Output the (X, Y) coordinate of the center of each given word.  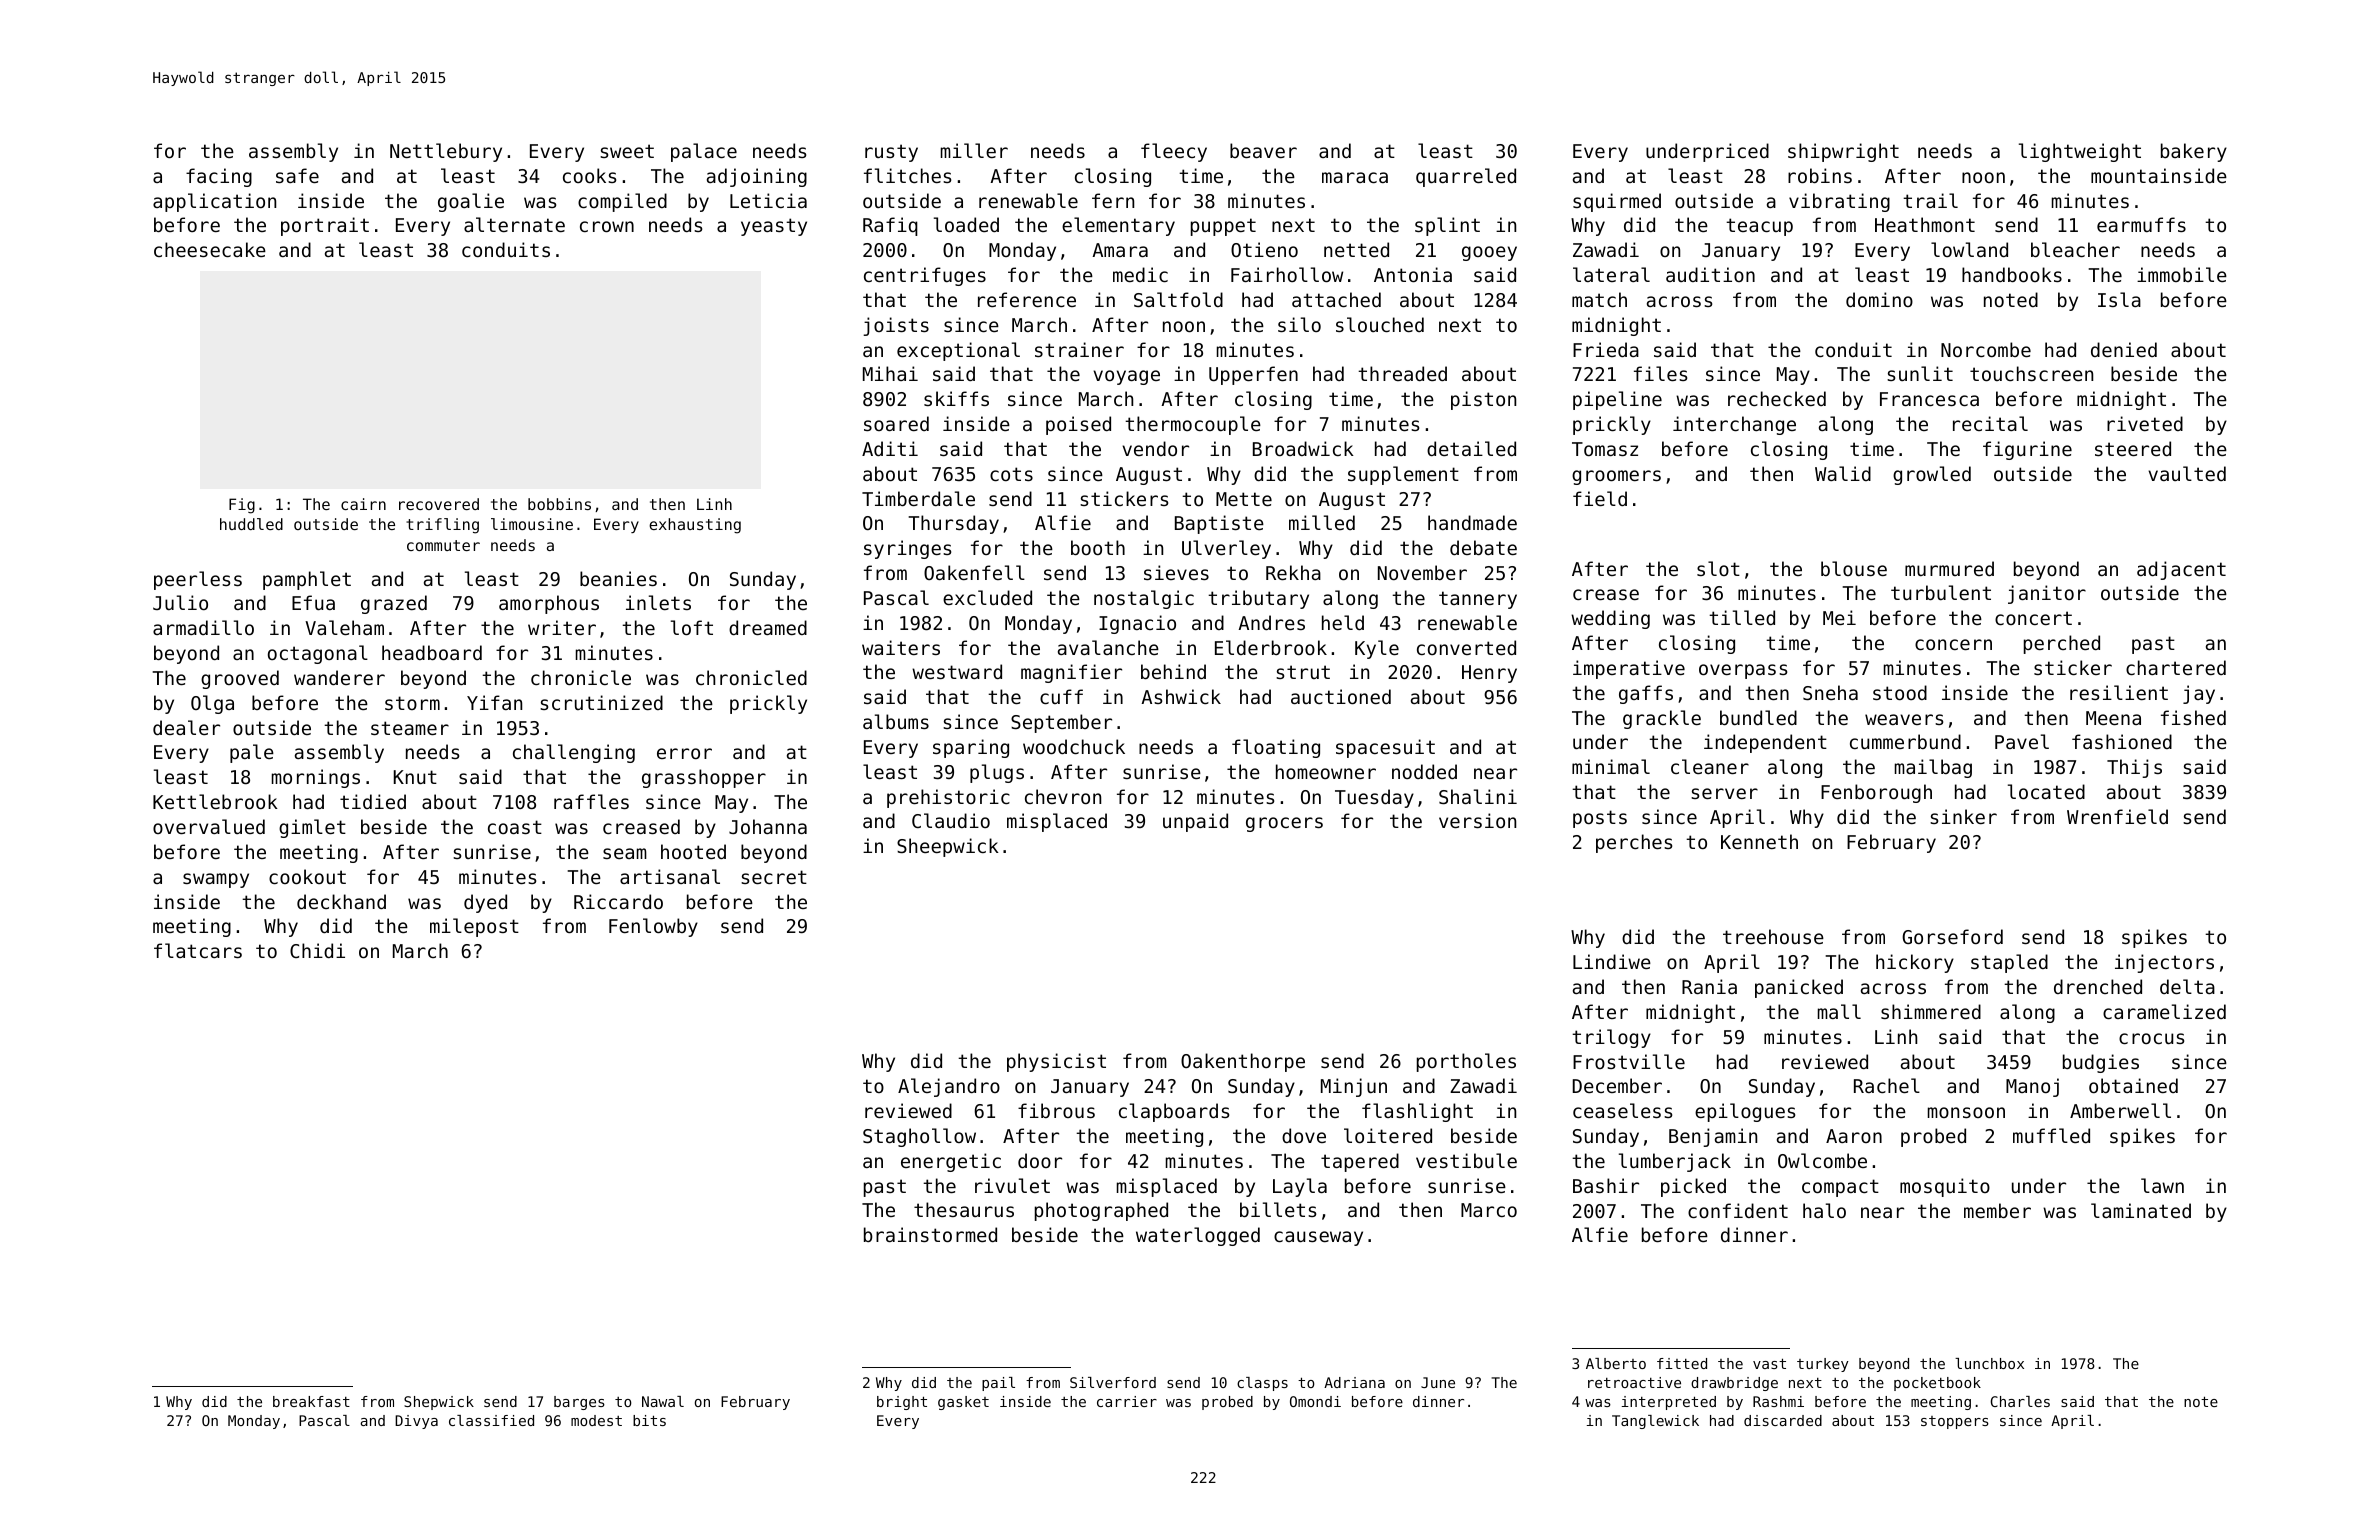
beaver (1263, 150)
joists (896, 326)
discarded (1783, 1420)
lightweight (2080, 152)
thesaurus (964, 1209)
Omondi (1315, 1401)
